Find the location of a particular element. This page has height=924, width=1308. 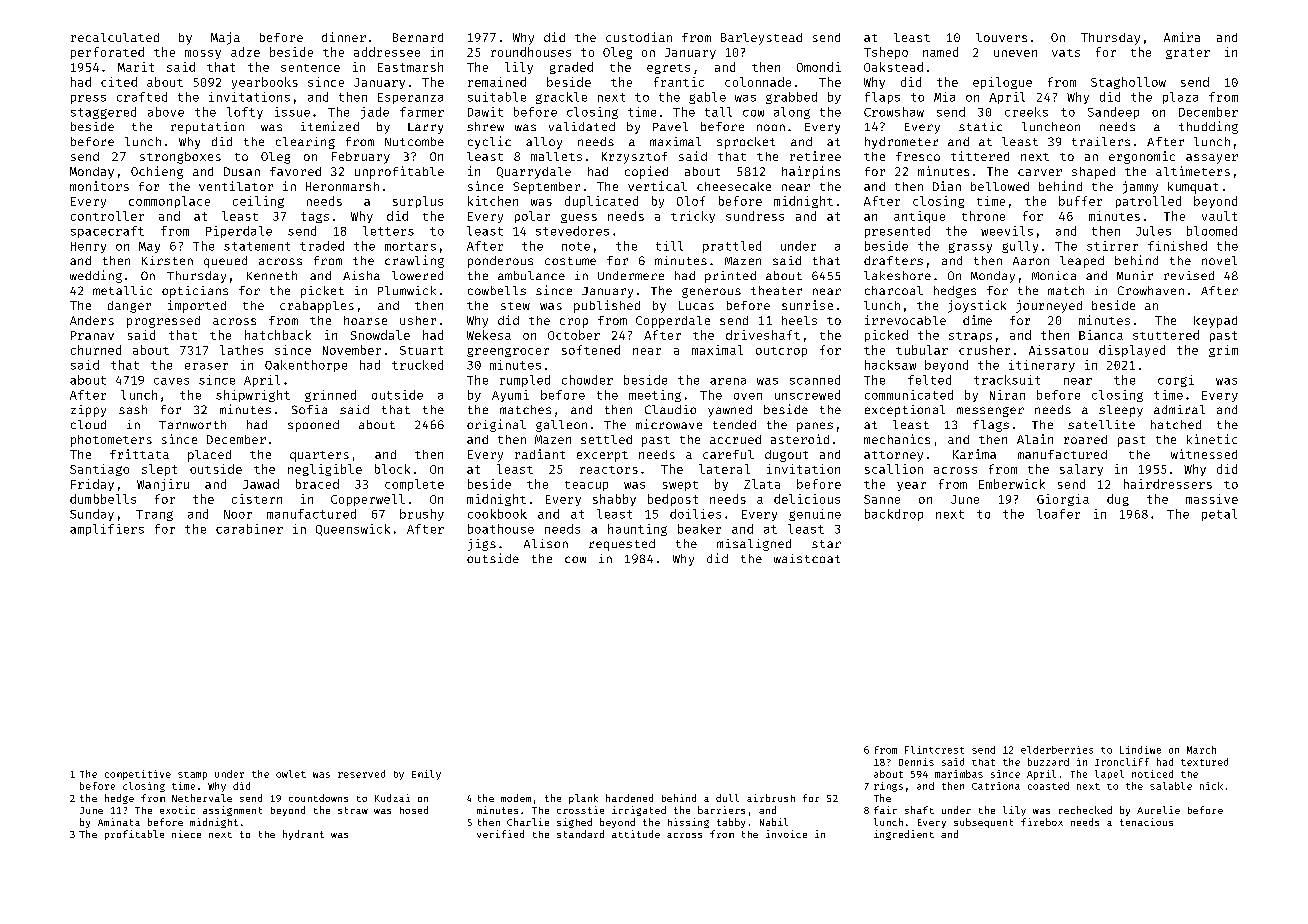

controller is located at coordinates (107, 216).
